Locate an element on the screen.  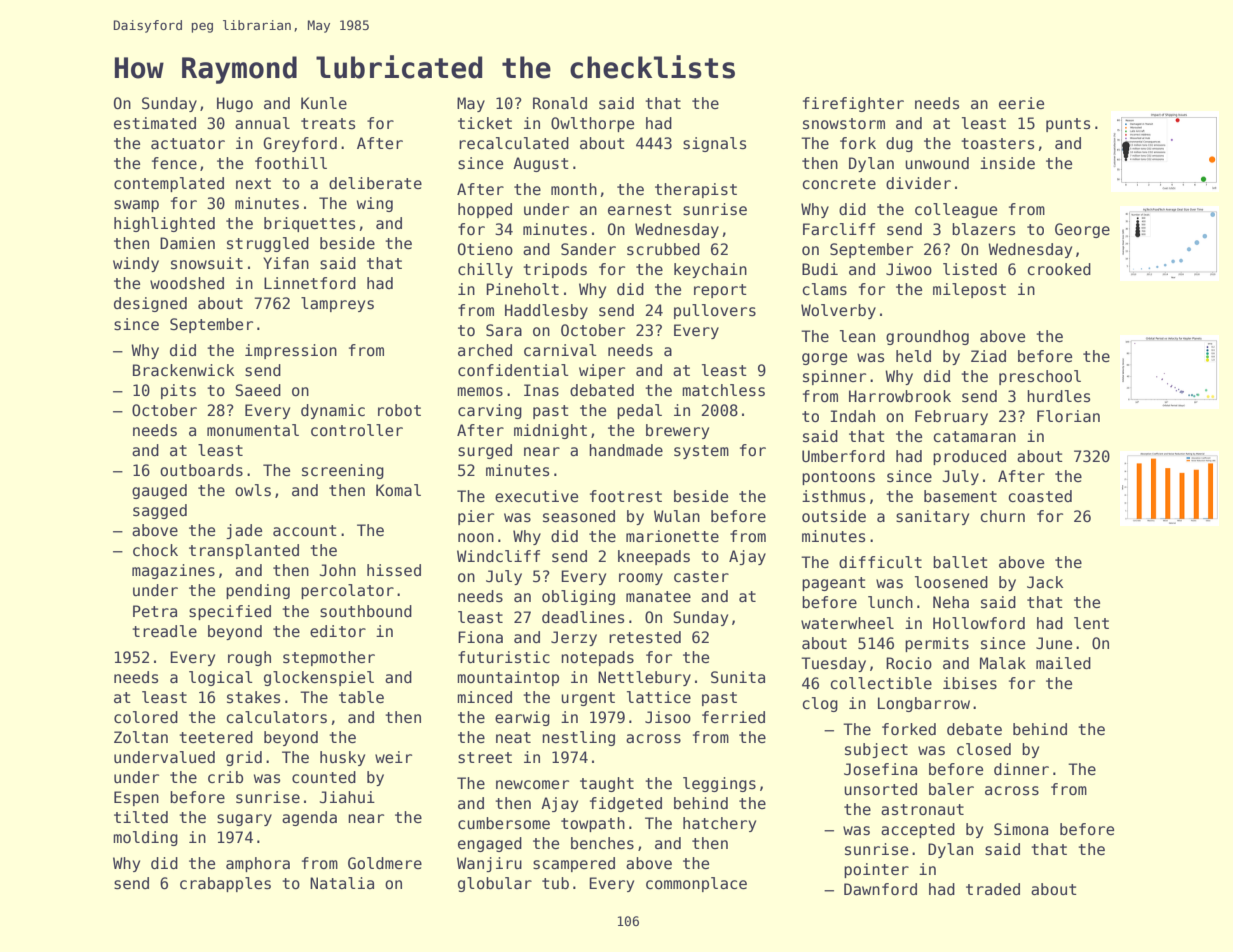
traded is located at coordinates (993, 889).
